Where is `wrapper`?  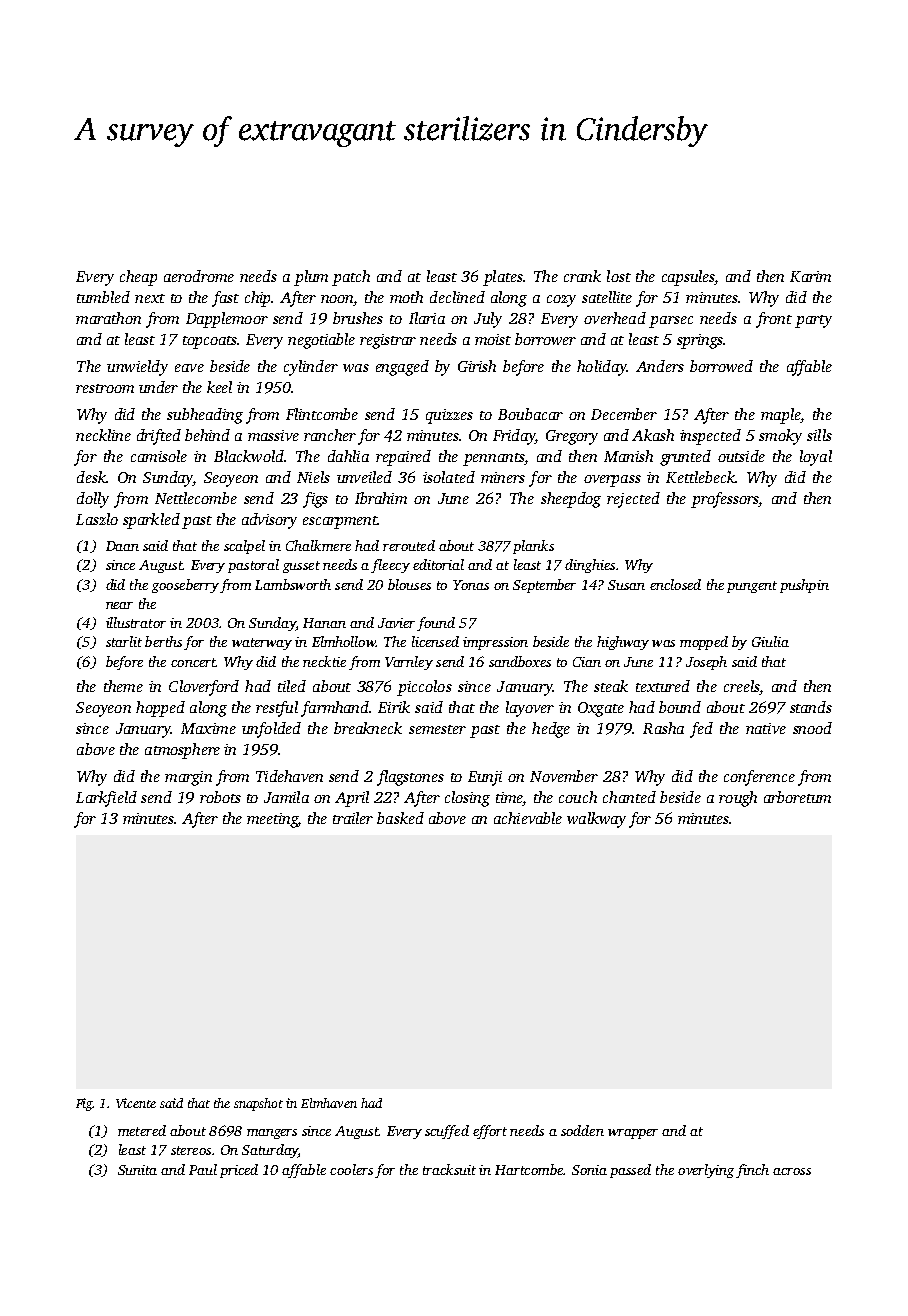 wrapper is located at coordinates (633, 1134).
